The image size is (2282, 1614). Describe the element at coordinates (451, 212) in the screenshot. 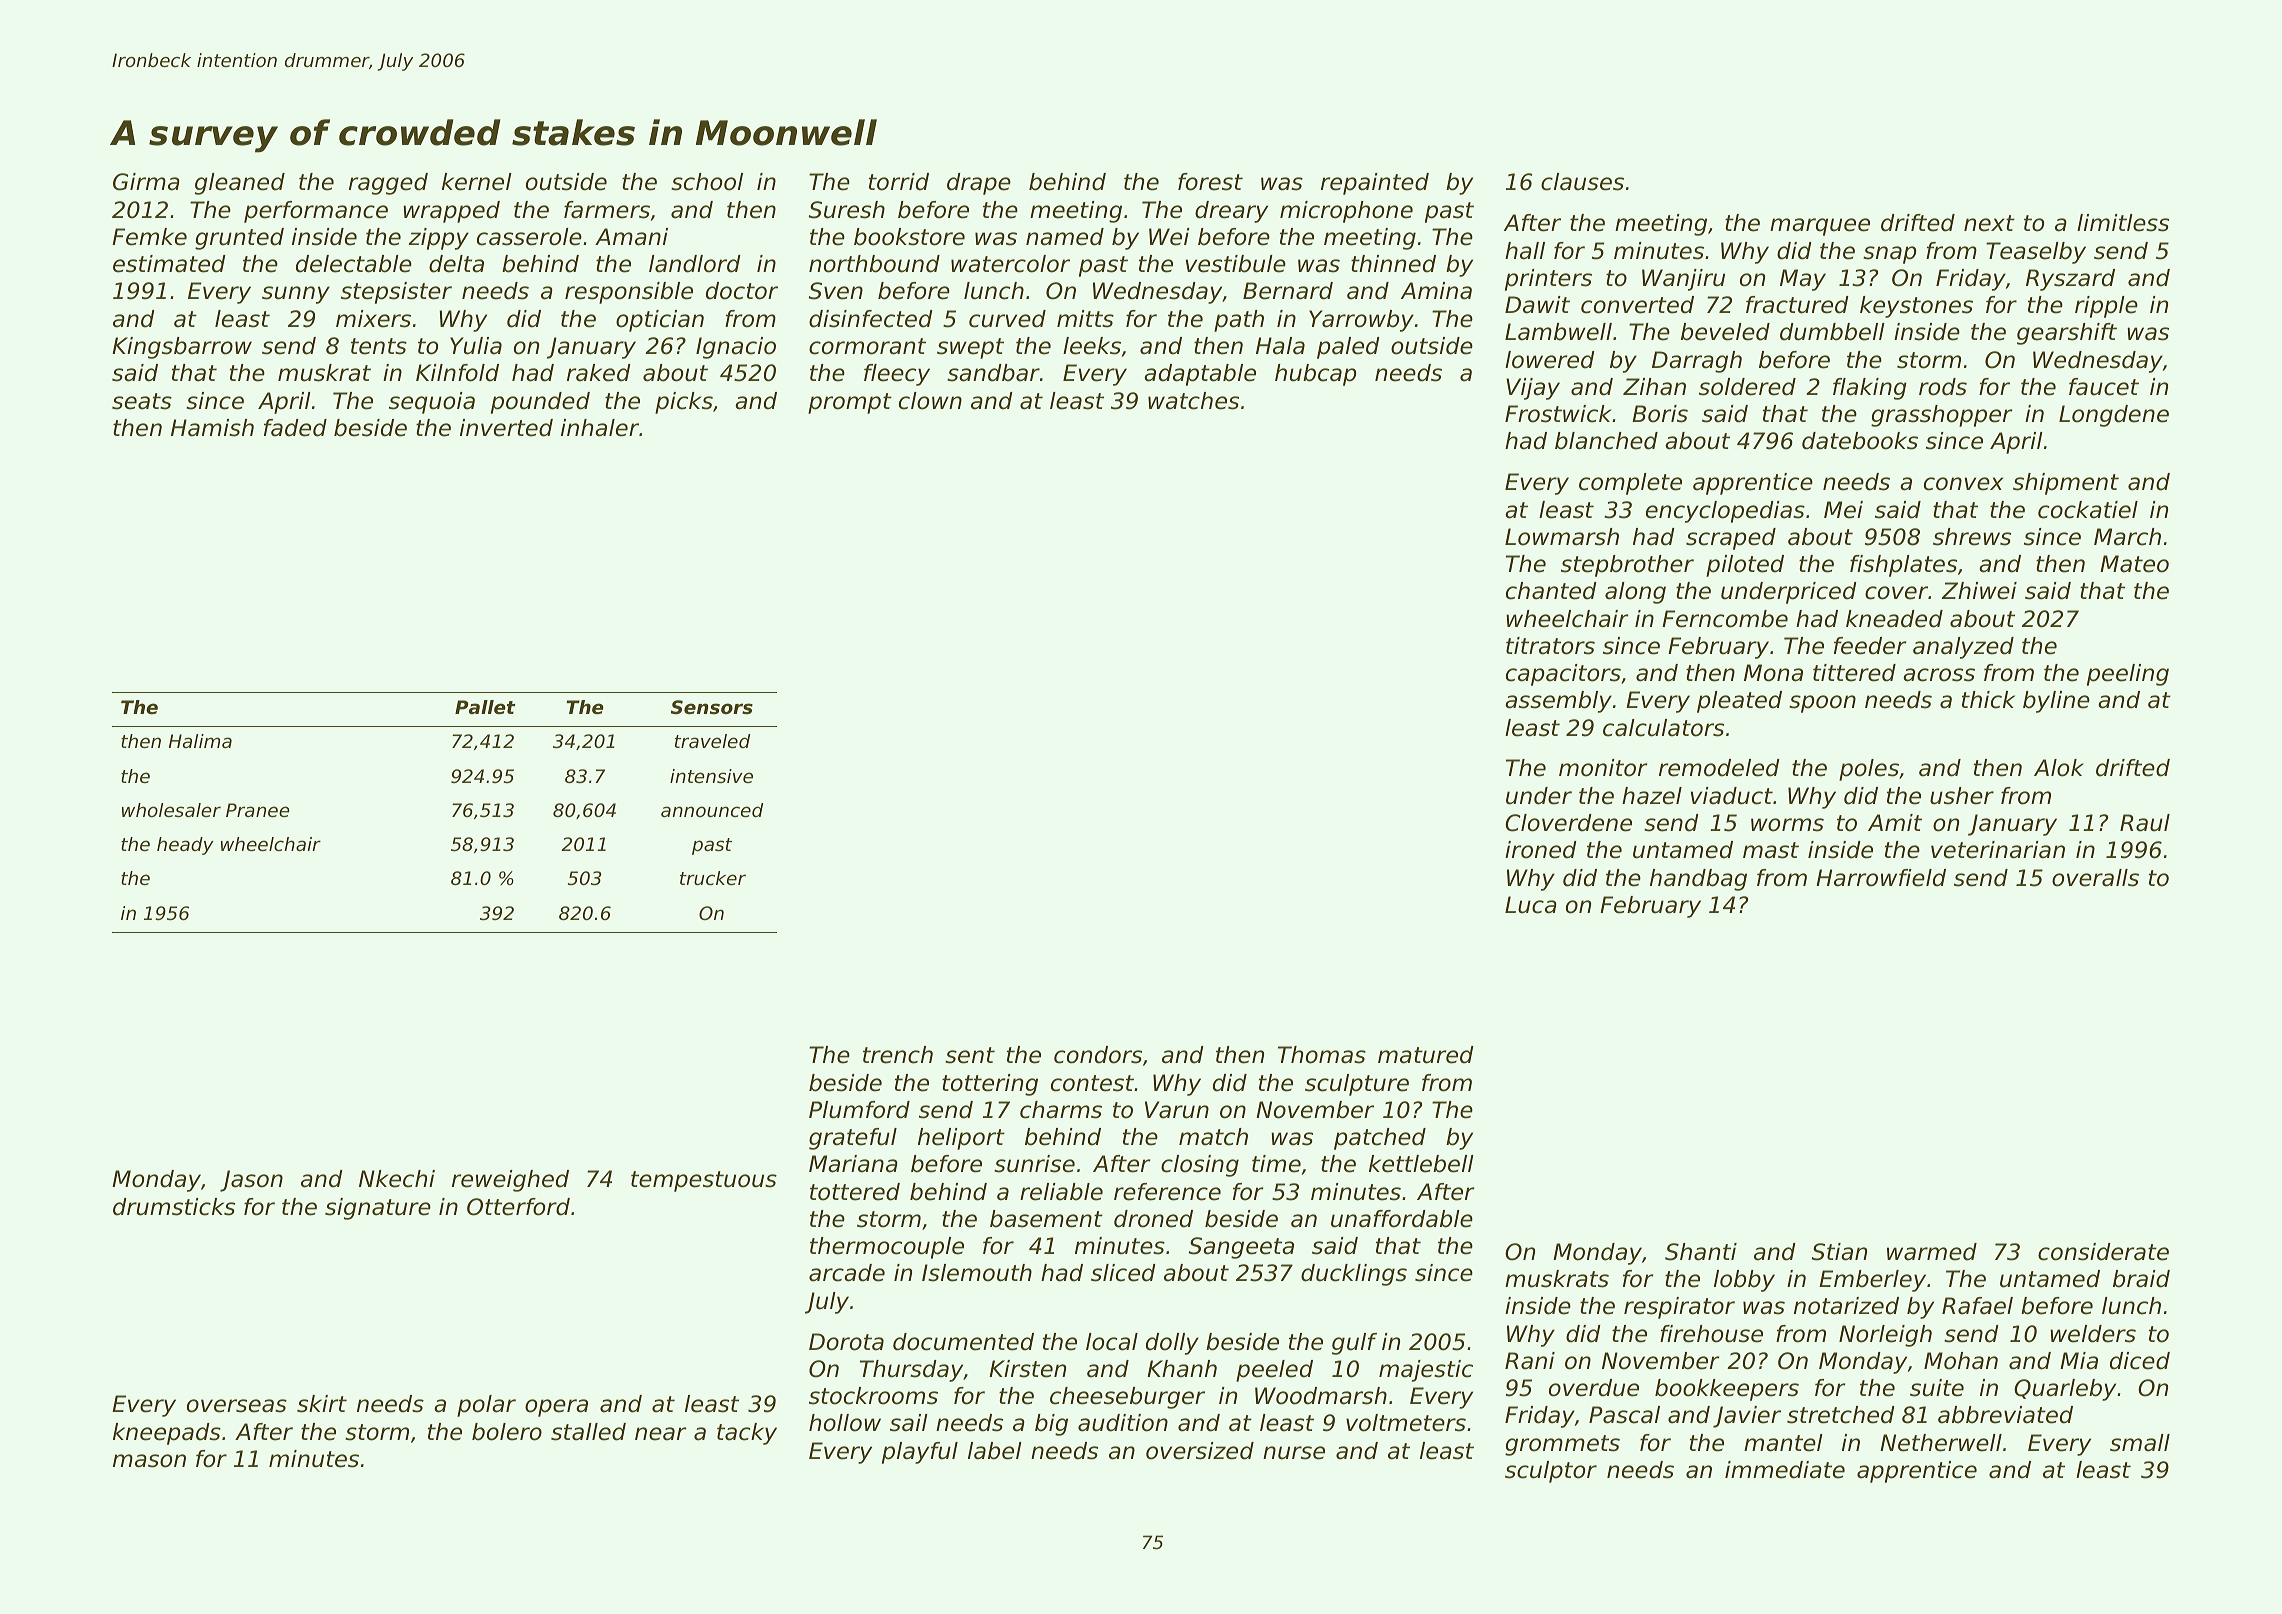

I see `wrapped` at that location.
